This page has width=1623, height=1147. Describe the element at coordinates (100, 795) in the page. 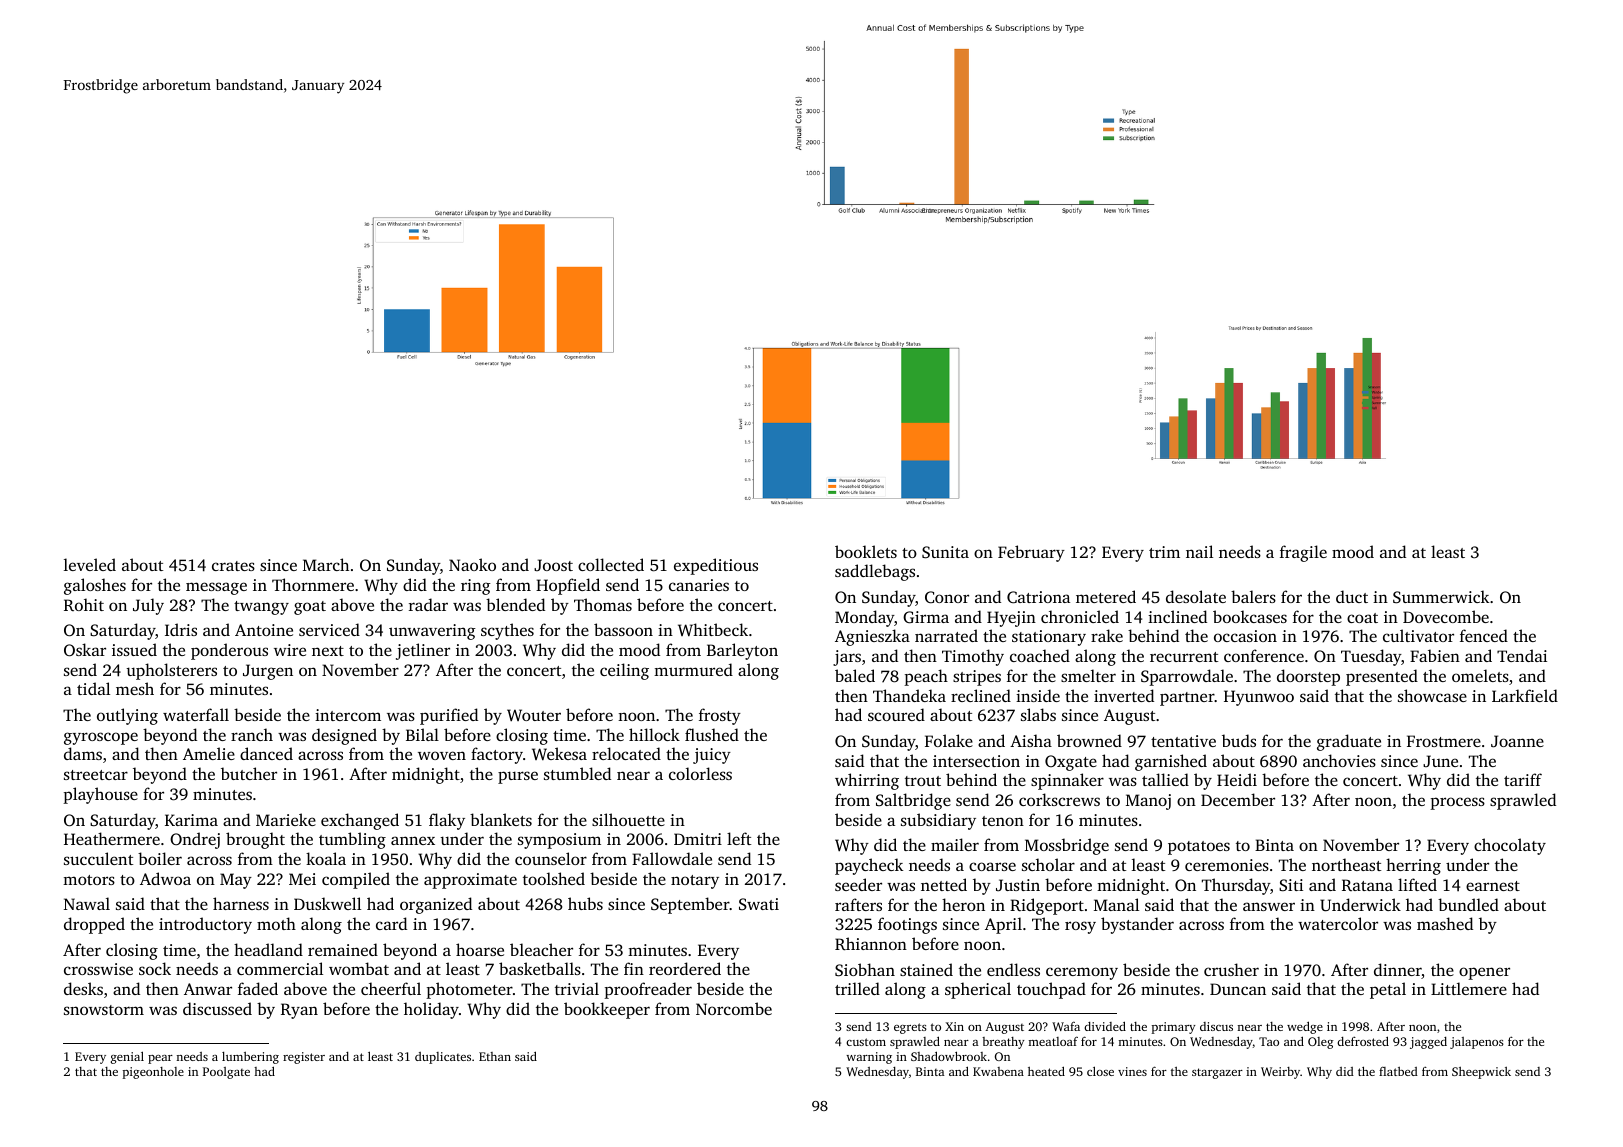

I see `playhouse` at that location.
